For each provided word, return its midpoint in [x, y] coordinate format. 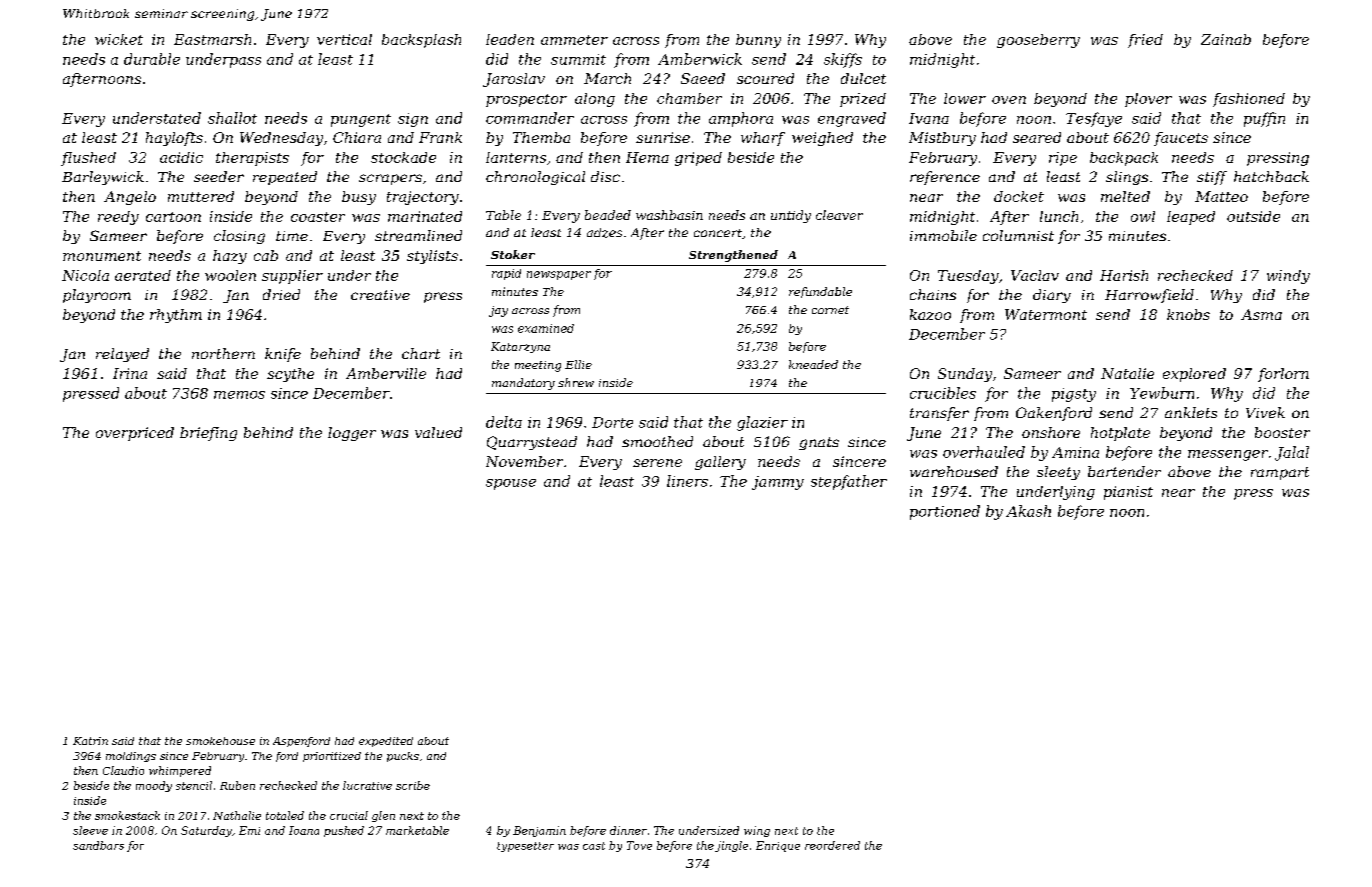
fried [1145, 41]
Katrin [90, 741]
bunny [758, 41]
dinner [628, 830]
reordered [832, 845]
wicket [119, 39]
